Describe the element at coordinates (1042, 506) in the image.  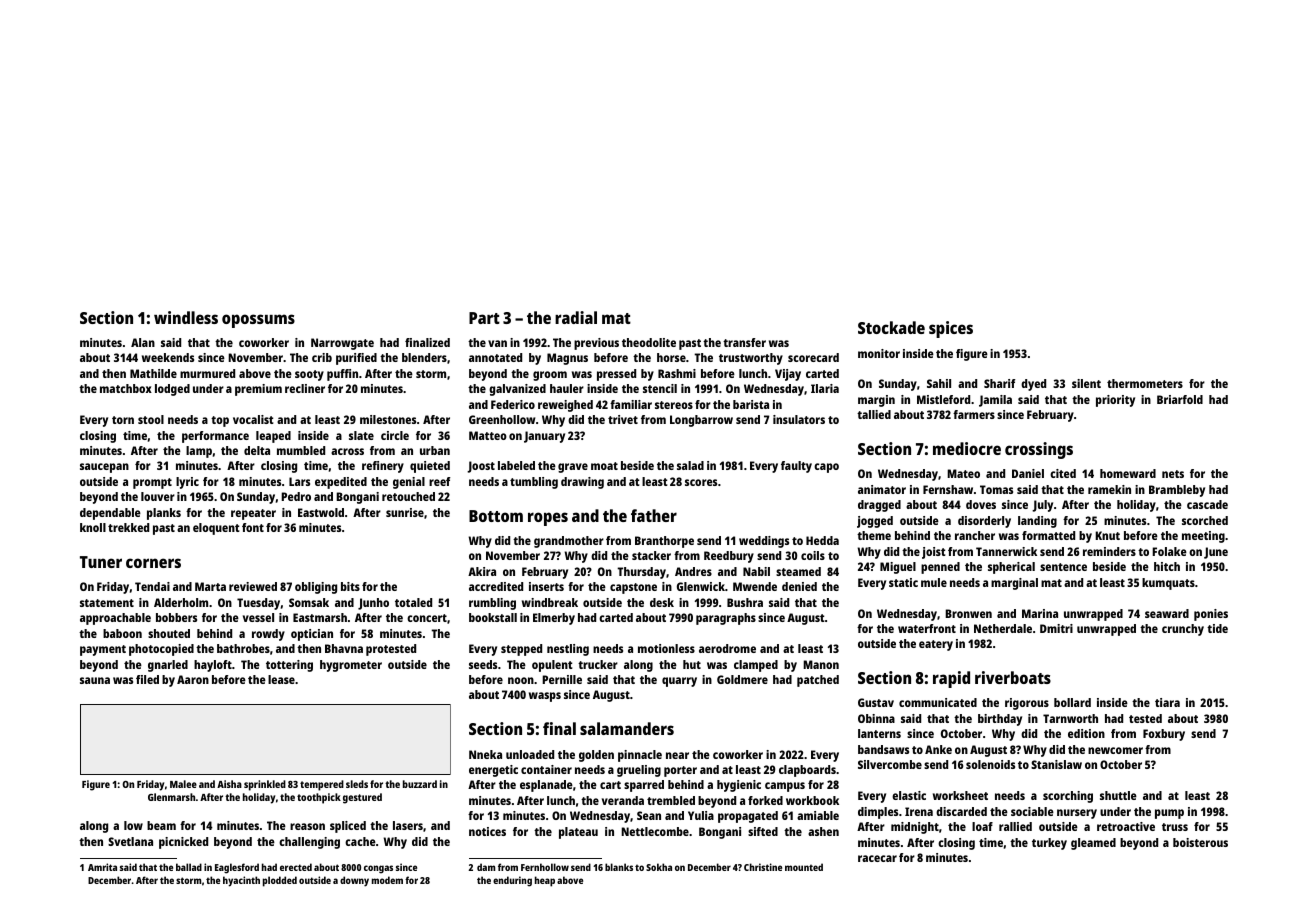
I see `July` at that location.
